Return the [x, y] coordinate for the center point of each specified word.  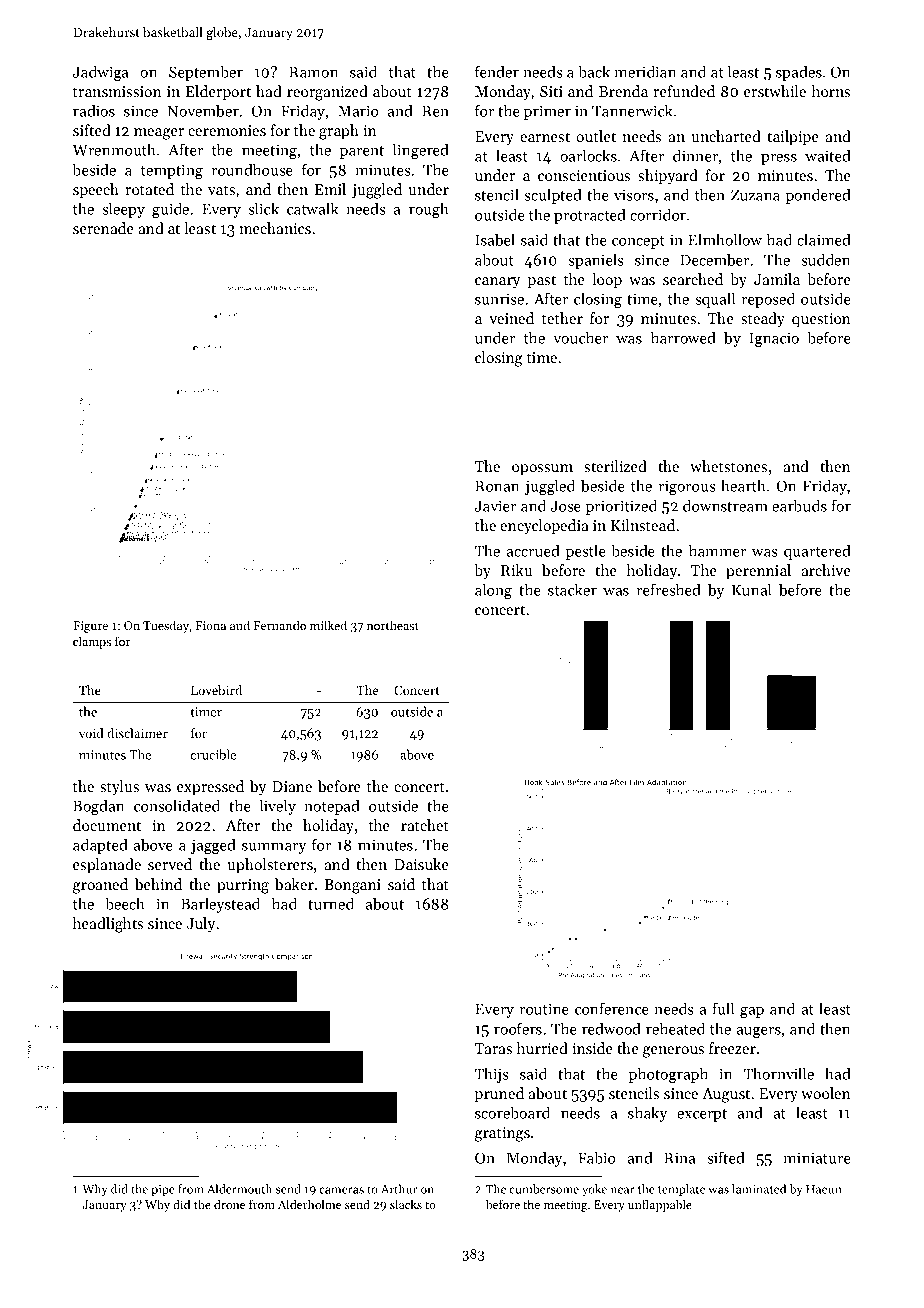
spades [799, 73]
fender [497, 71]
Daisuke [421, 864]
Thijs [491, 1075]
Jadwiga [100, 73]
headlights [108, 925]
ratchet [425, 825]
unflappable [660, 1205]
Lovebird [216, 690]
